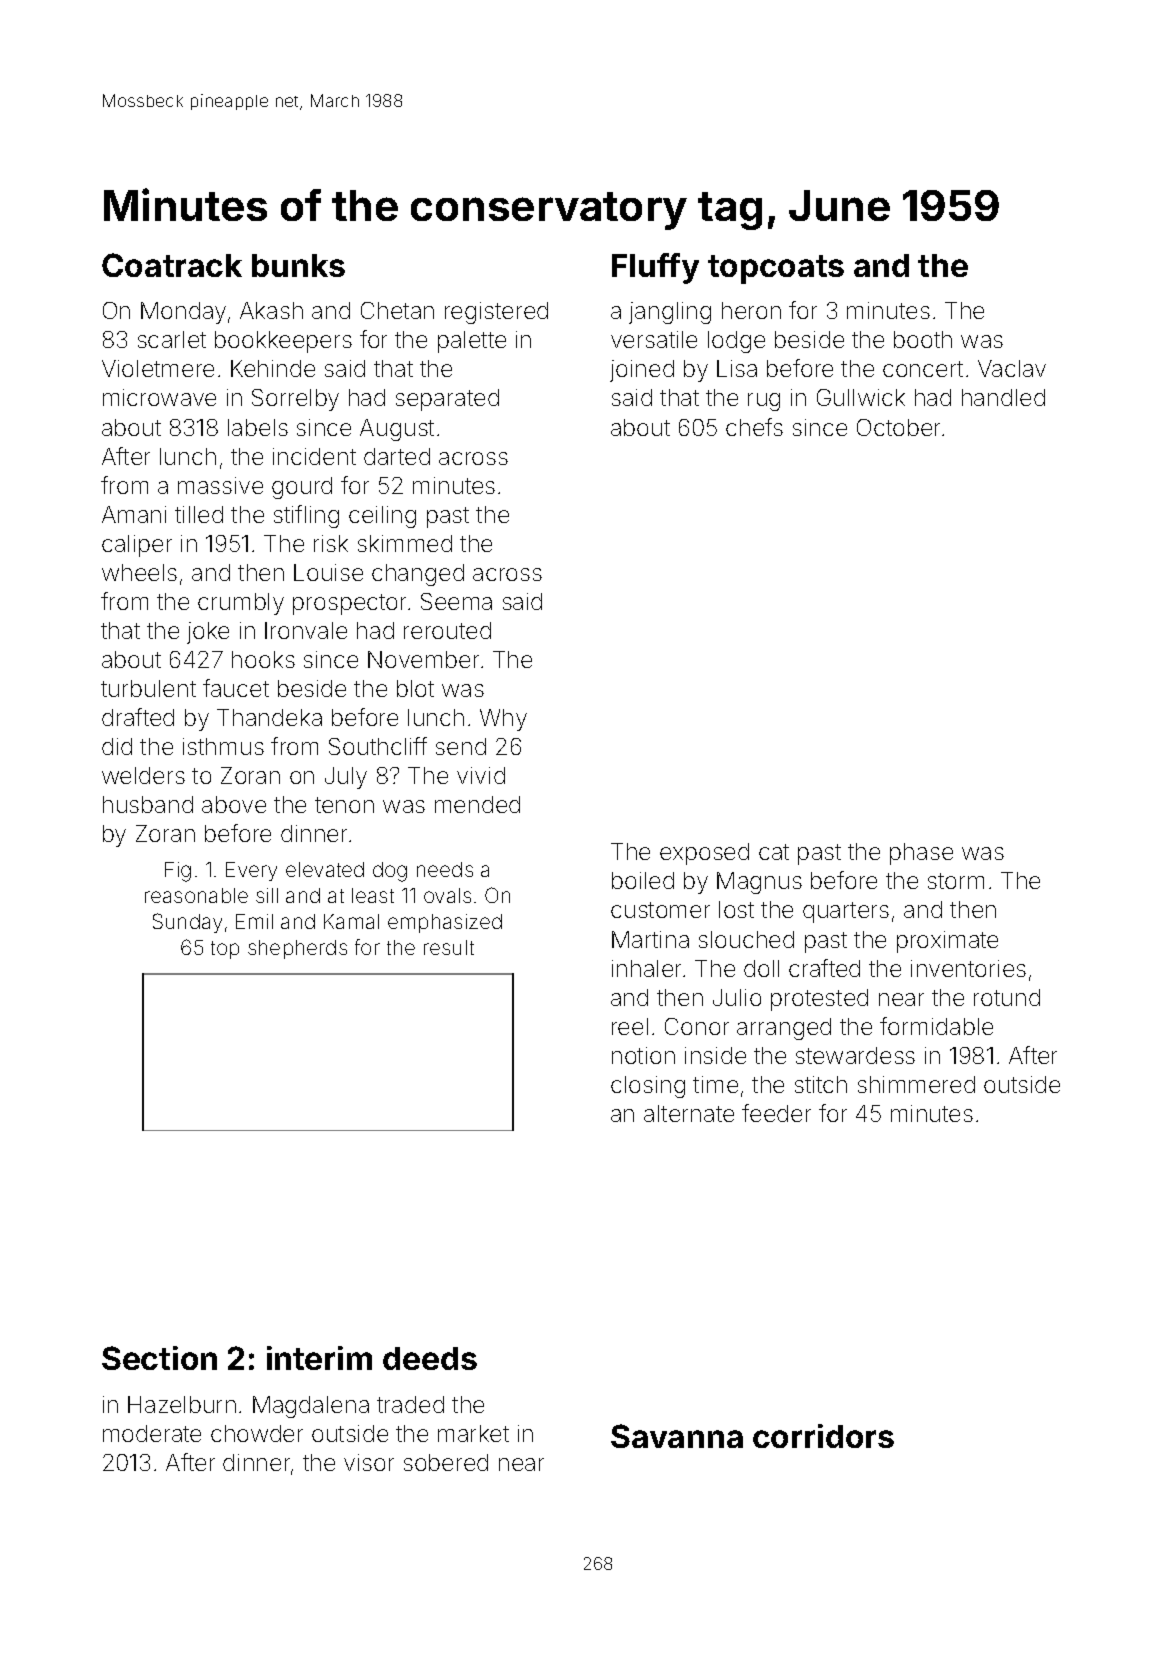 The height and width of the page is (1654, 1165). I want to click on booth, so click(923, 339).
